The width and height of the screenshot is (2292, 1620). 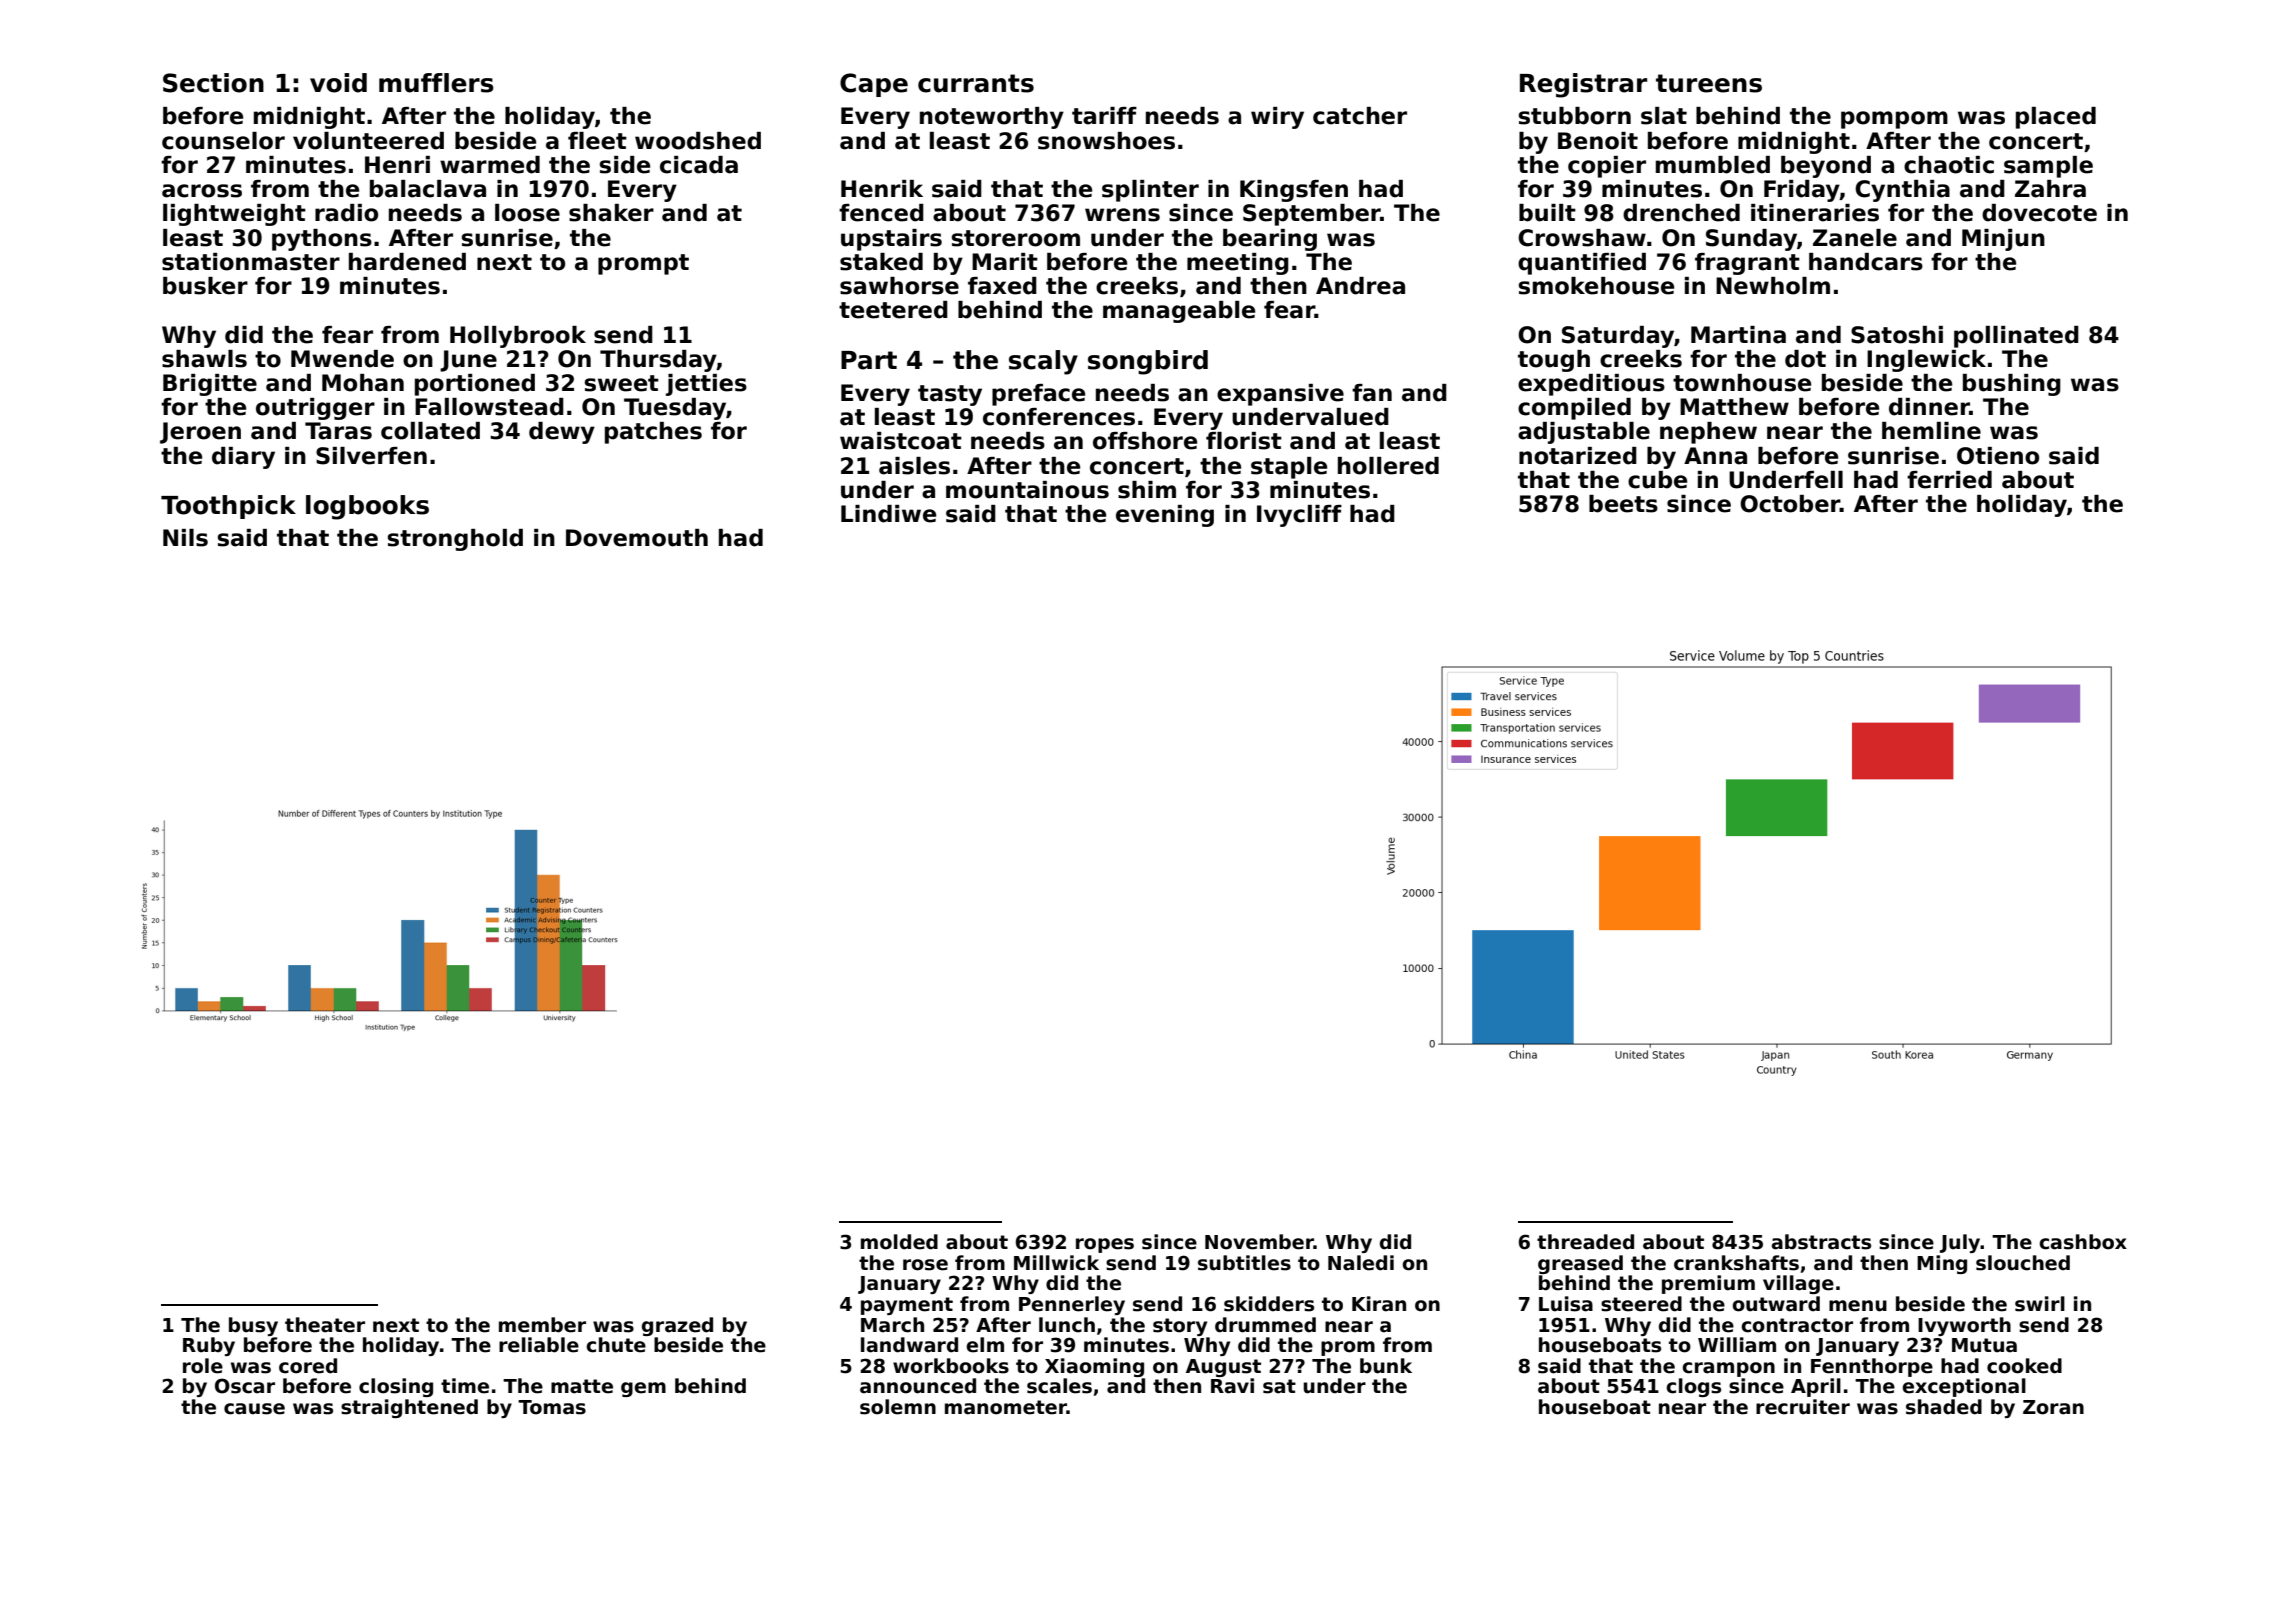 I want to click on ferried, so click(x=1949, y=480).
